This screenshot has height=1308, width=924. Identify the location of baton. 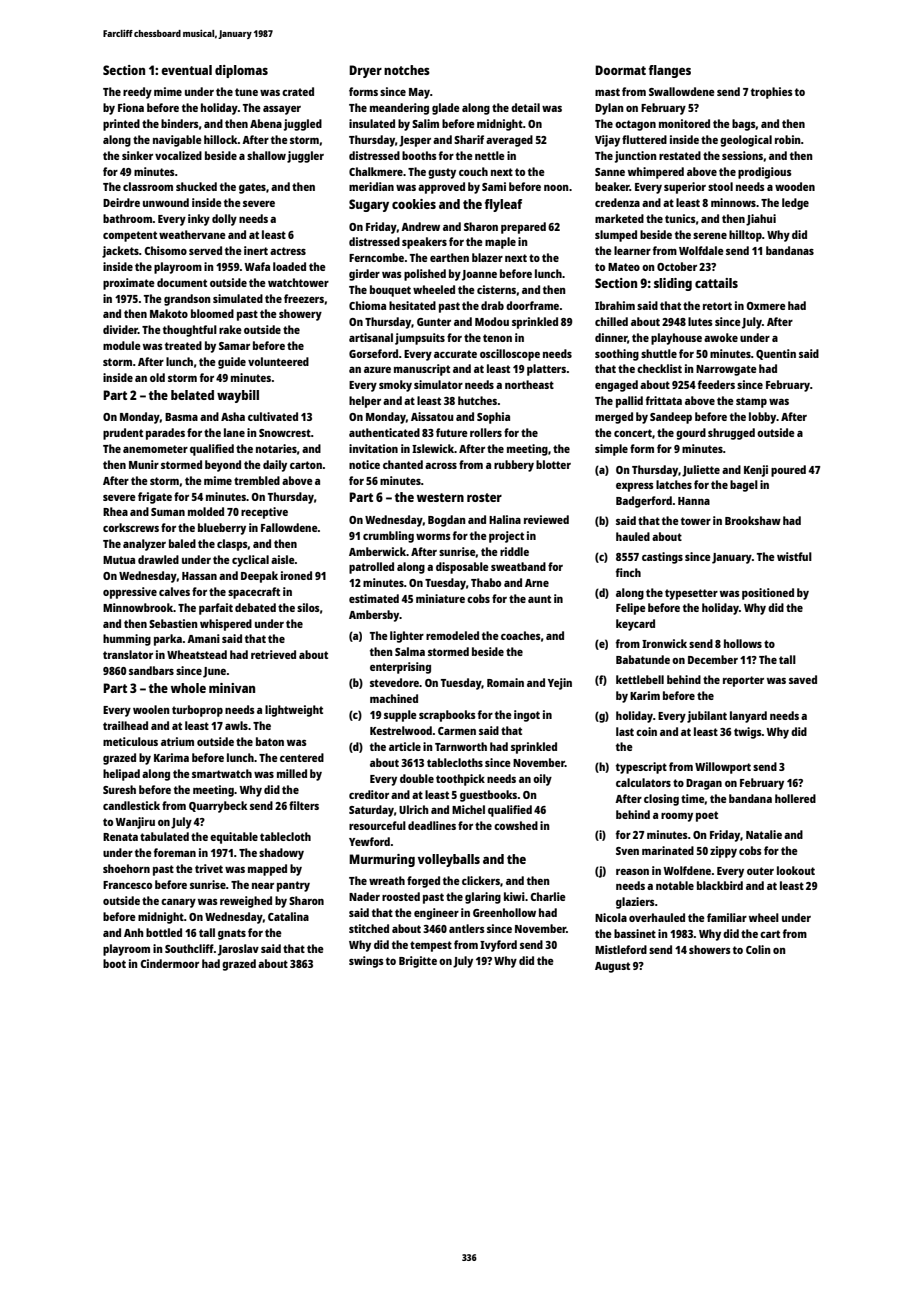
(270, 741).
